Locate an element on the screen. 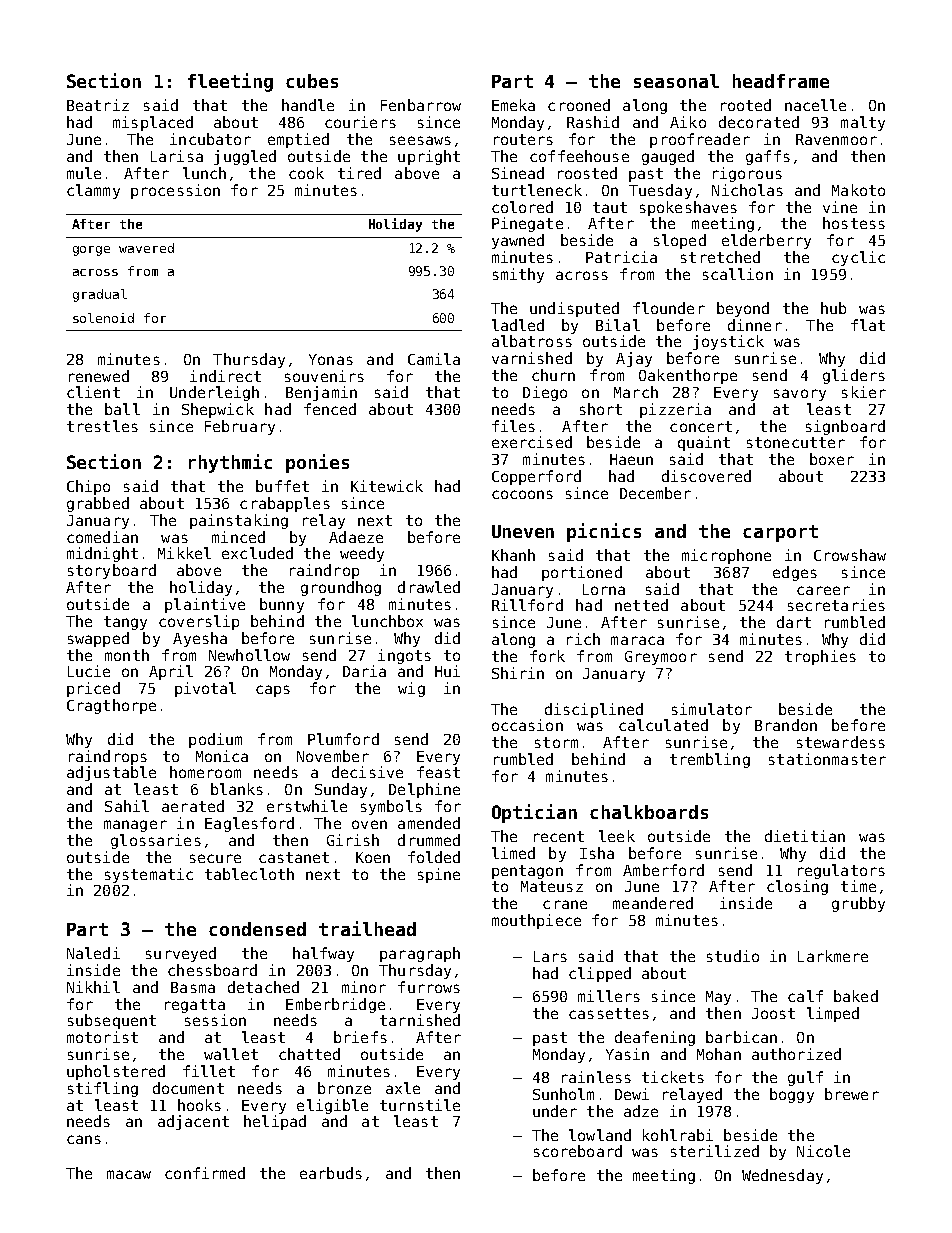 The width and height of the screenshot is (952, 1233). Emeka is located at coordinates (513, 105).
